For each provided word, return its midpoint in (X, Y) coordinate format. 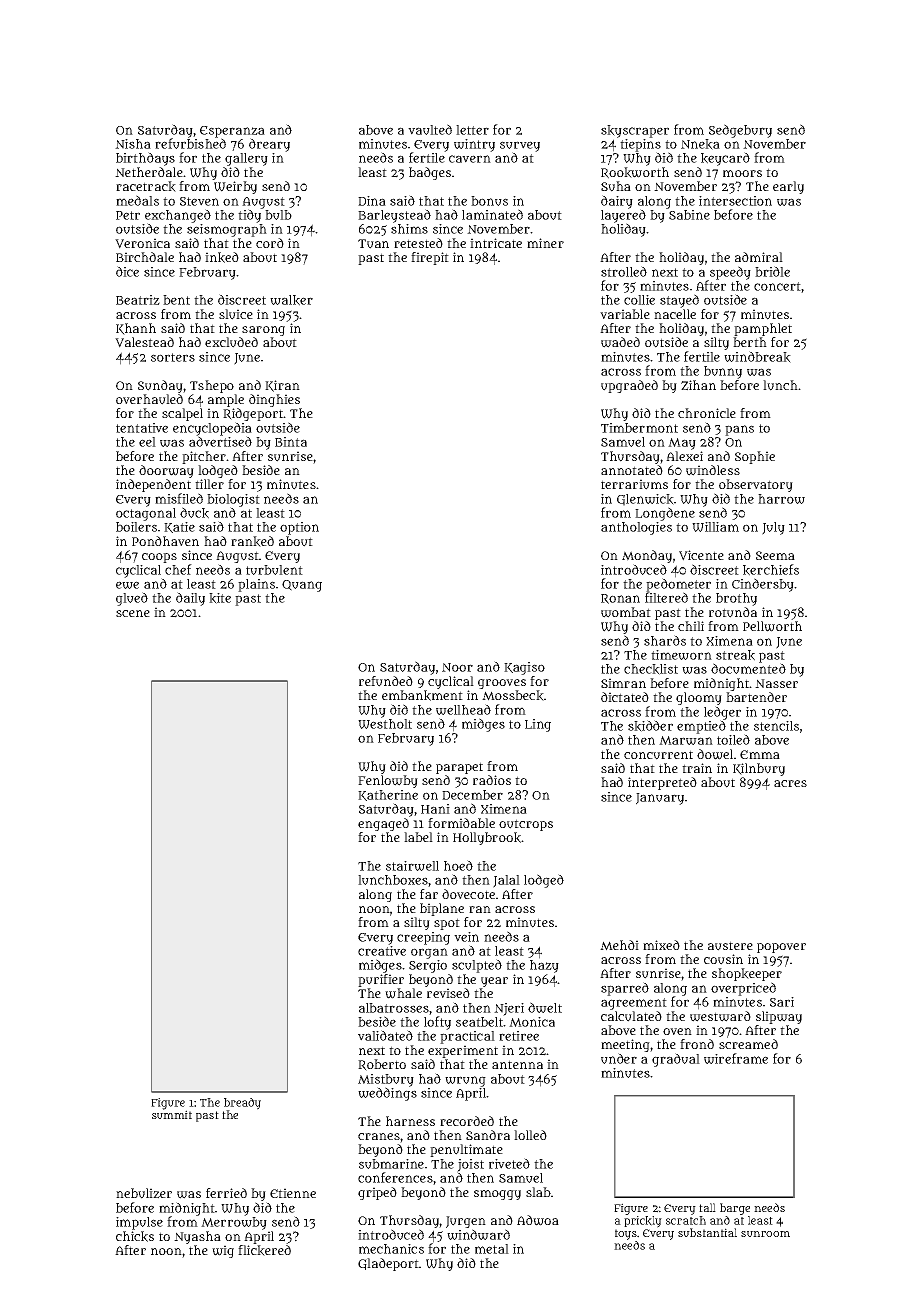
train (697, 768)
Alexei (684, 456)
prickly (643, 1222)
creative (382, 951)
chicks (135, 1236)
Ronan (620, 599)
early (788, 187)
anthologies (636, 528)
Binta (291, 442)
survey (520, 147)
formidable (461, 823)
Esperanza (232, 132)
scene (133, 613)
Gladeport (388, 1264)
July (773, 528)
